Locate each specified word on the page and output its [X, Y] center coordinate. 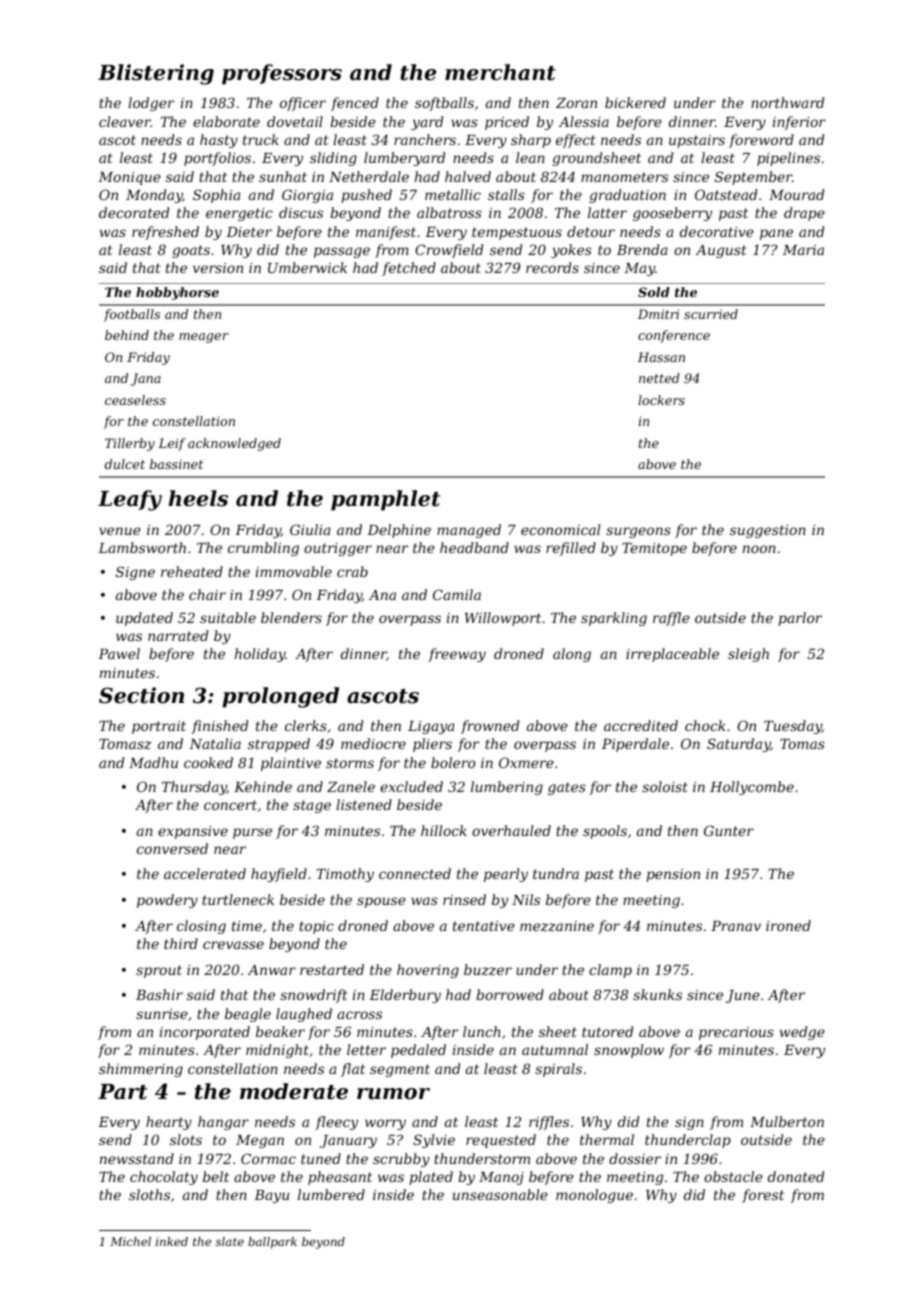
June [743, 996]
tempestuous [517, 233]
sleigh [748, 655]
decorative [717, 231]
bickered [635, 102]
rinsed [464, 899]
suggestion [768, 531]
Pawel [119, 653]
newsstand [137, 1158]
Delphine [399, 531]
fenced [355, 104]
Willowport [503, 619]
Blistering [156, 74]
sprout [159, 971]
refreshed [165, 233]
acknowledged [234, 444]
